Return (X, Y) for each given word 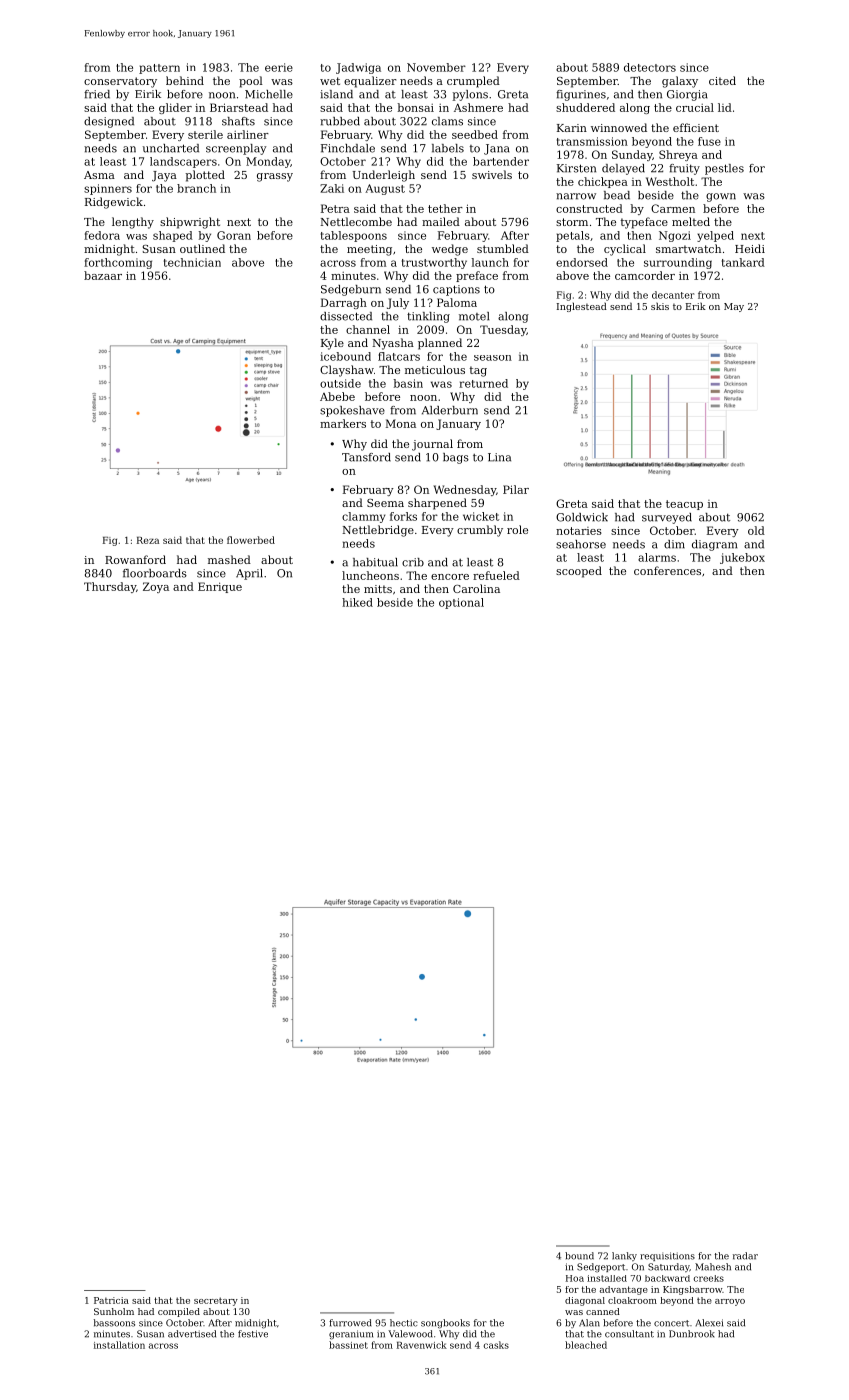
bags (456, 458)
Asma (99, 175)
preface (477, 276)
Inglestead (582, 307)
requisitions (667, 1256)
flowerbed (251, 540)
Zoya (156, 587)
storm (572, 222)
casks (496, 1345)
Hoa (575, 1278)
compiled (179, 1312)
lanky (624, 1256)
